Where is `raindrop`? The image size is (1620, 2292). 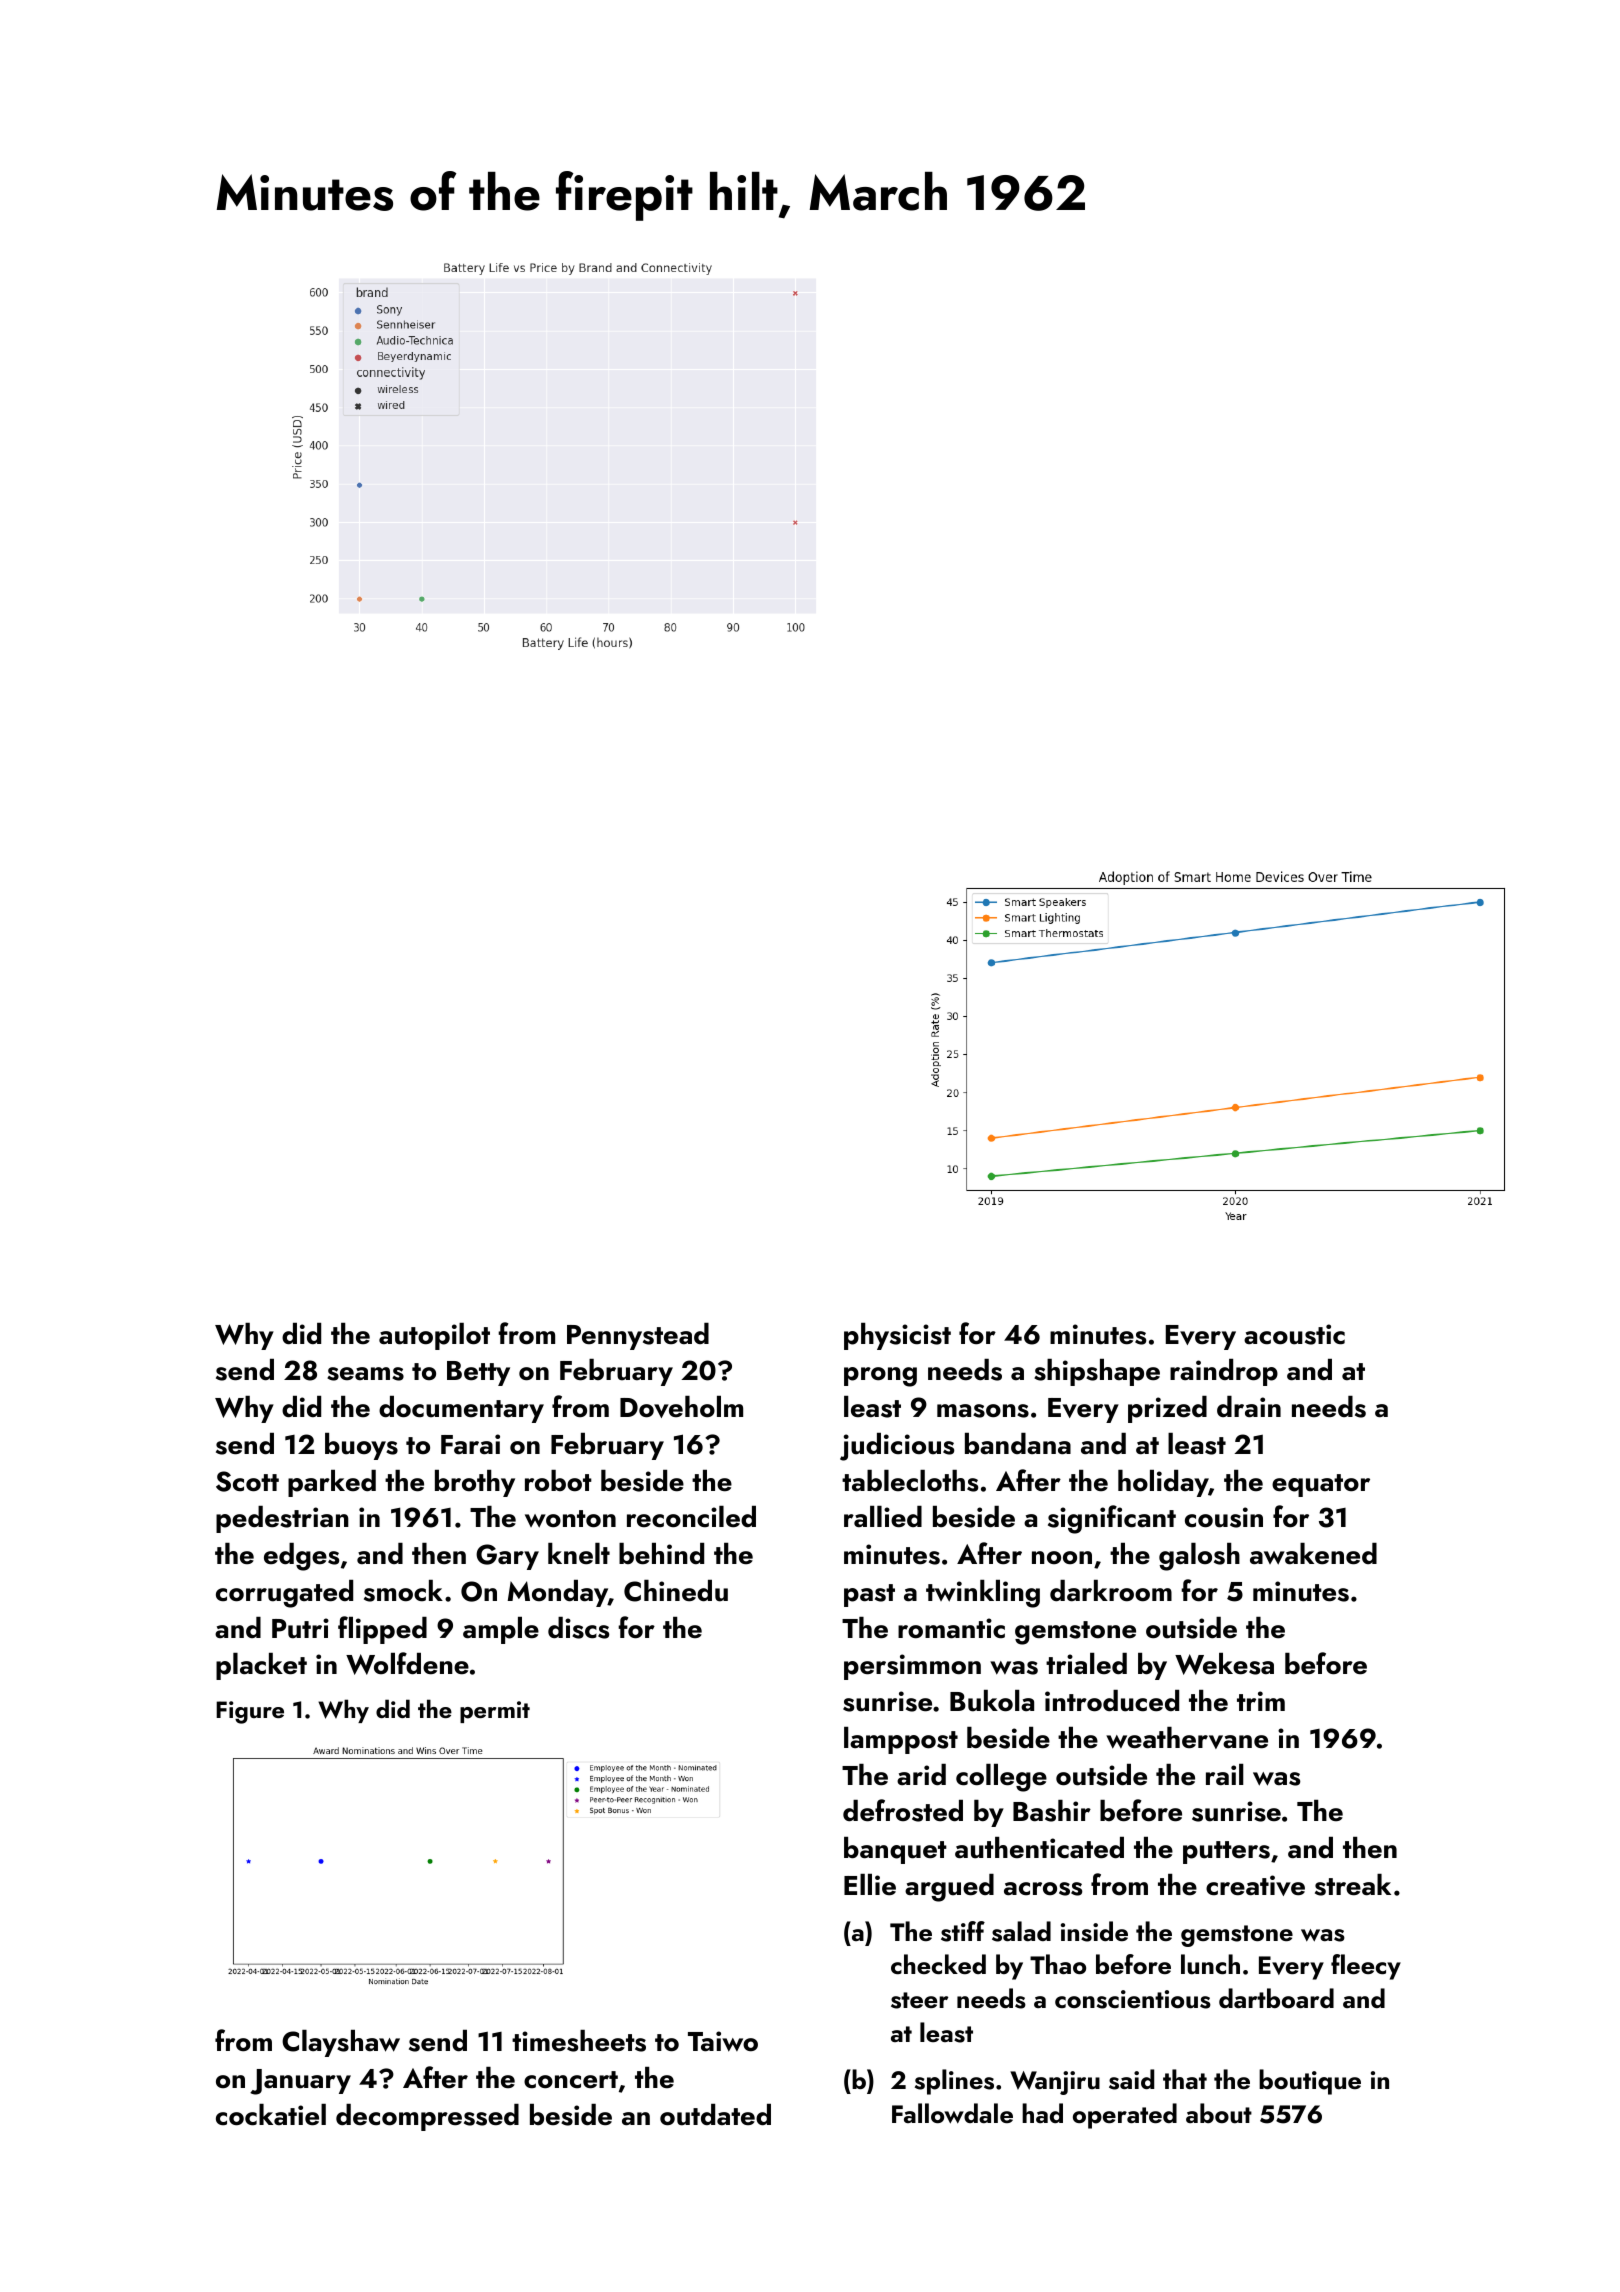
raindrop is located at coordinates (1224, 1372).
